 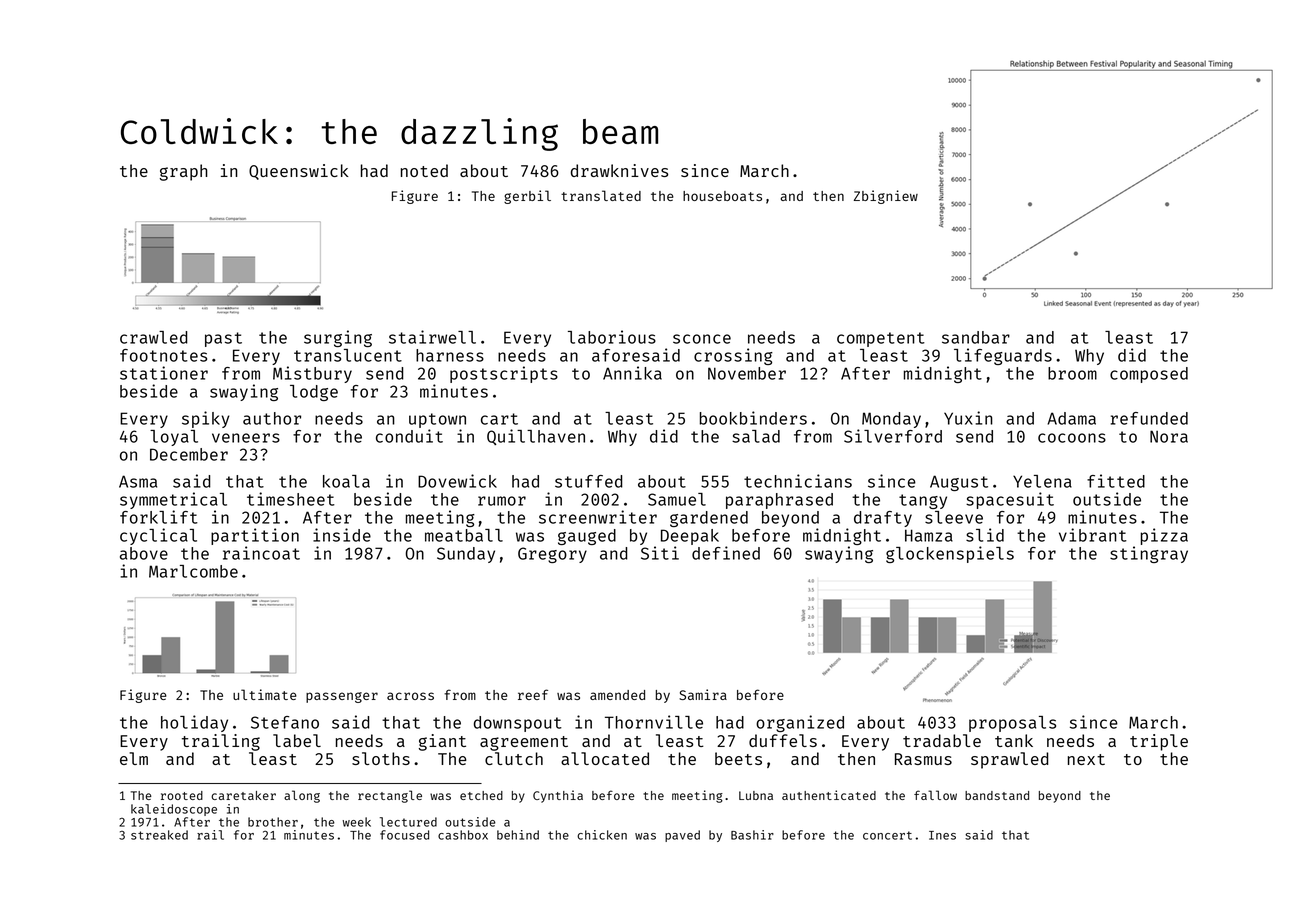 I want to click on week, so click(x=356, y=822).
